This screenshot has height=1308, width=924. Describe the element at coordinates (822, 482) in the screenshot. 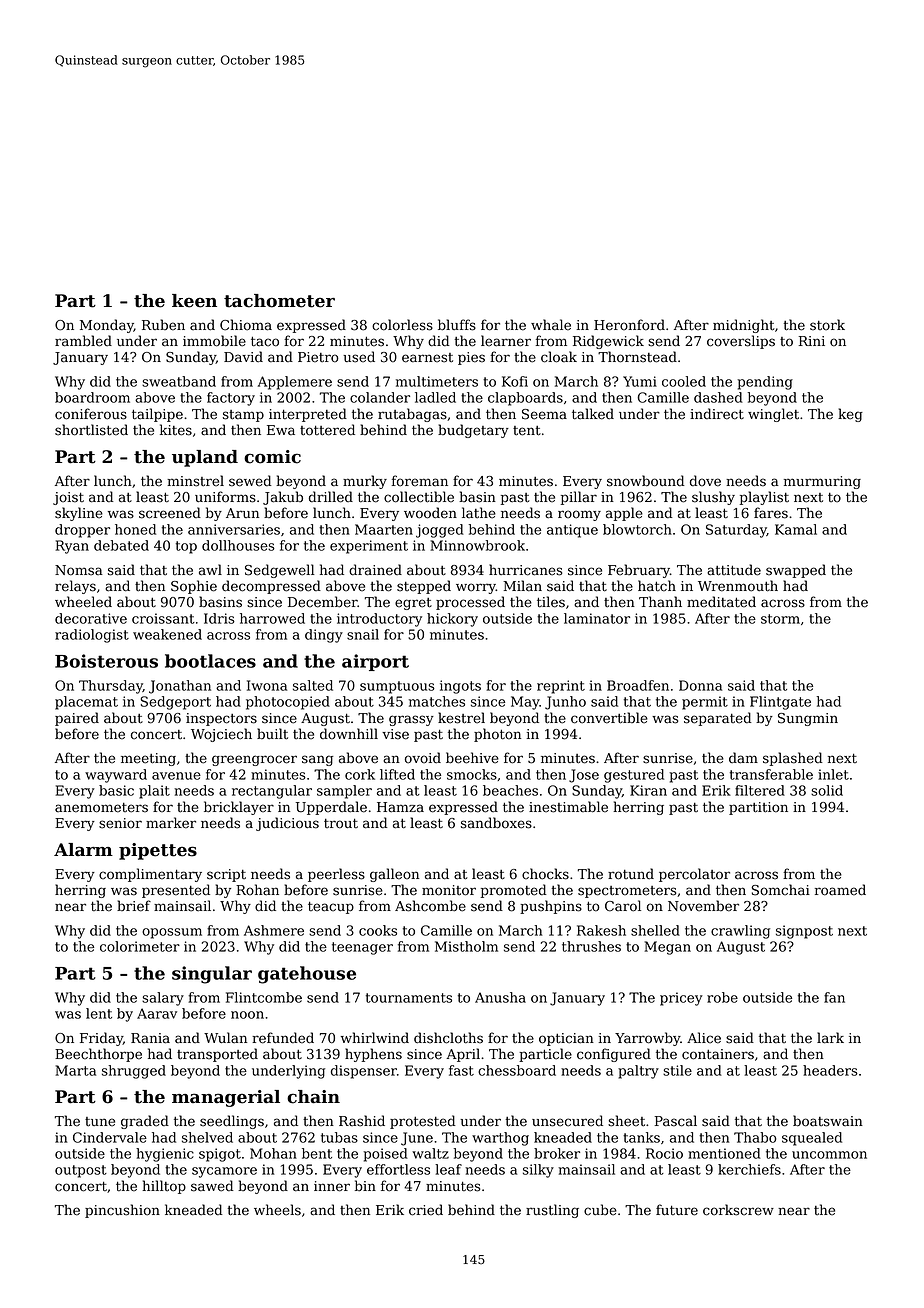

I see `murmuring` at that location.
